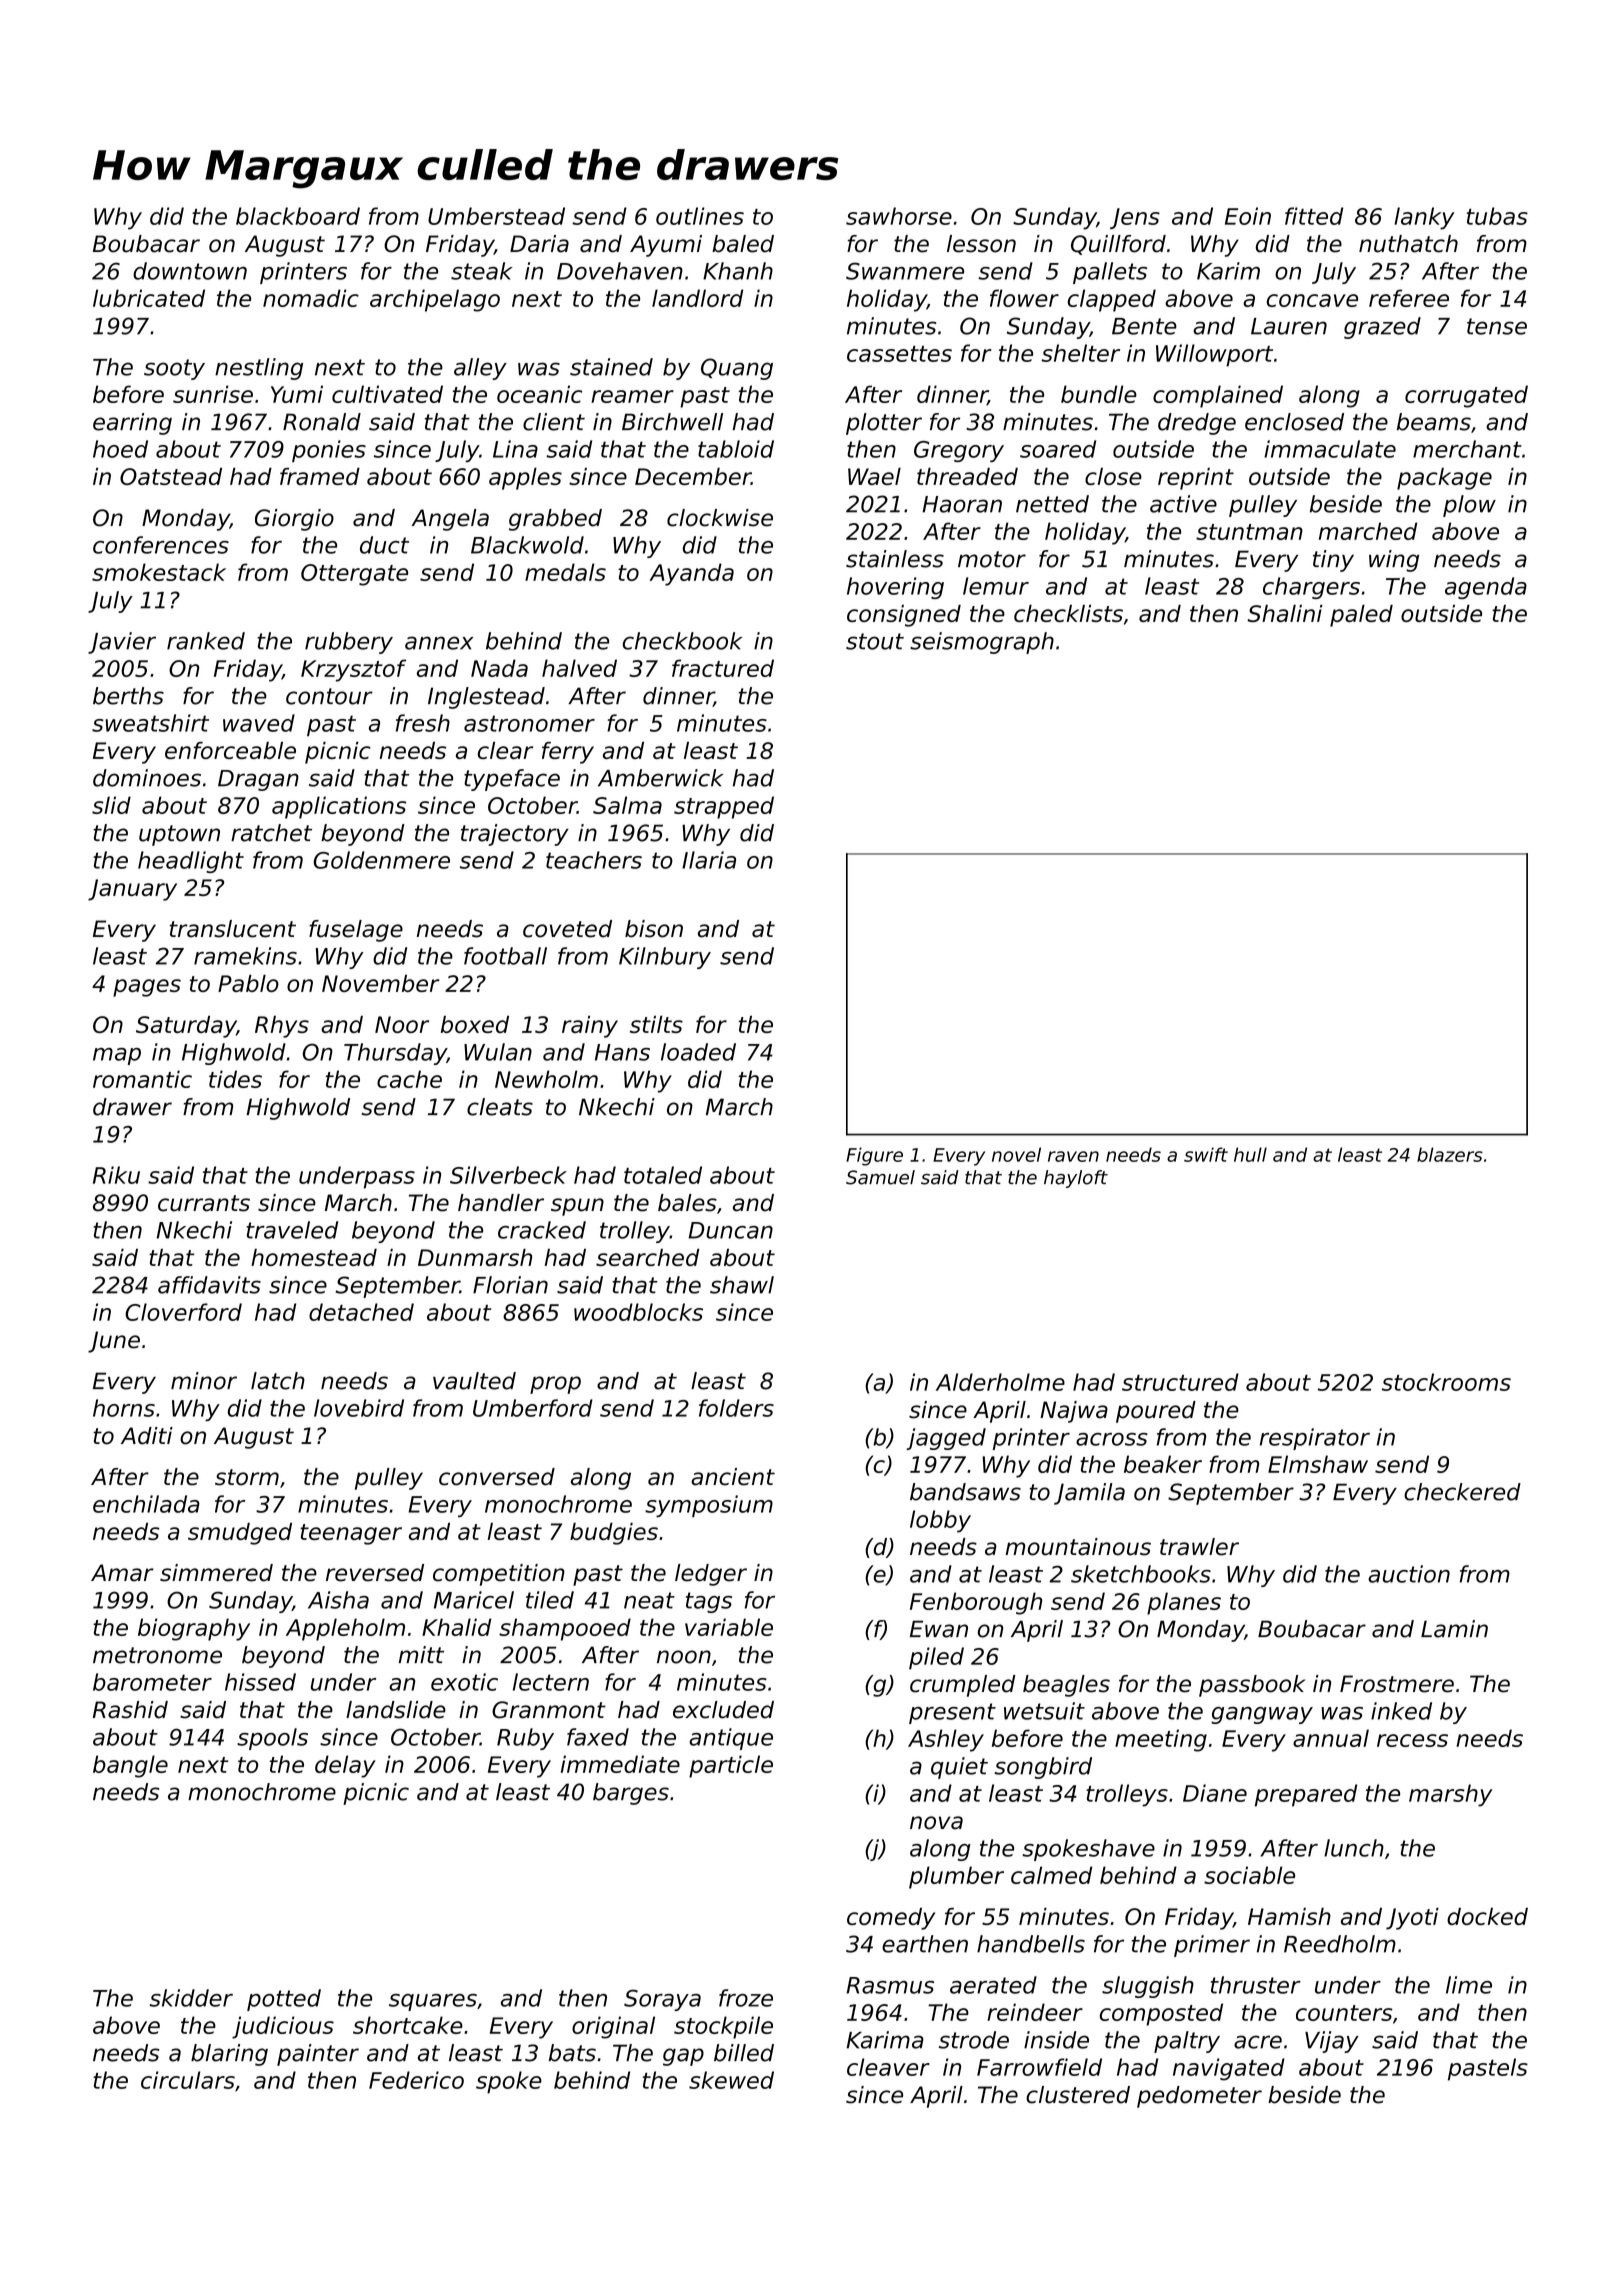 This screenshot has height=2292, width=1620. Describe the element at coordinates (936, 1658) in the screenshot. I see `piled` at that location.
